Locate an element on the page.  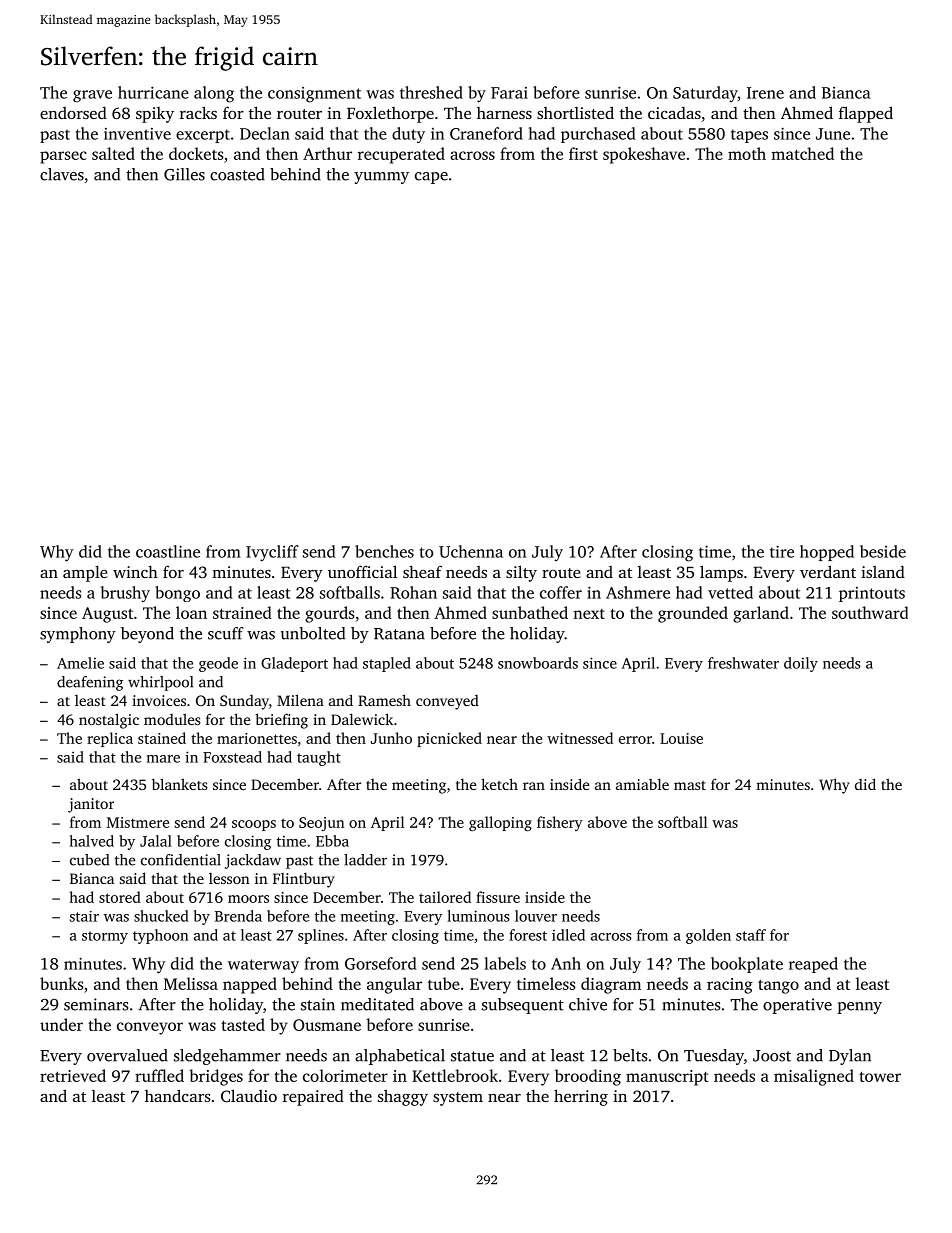
coastline is located at coordinates (168, 551).
